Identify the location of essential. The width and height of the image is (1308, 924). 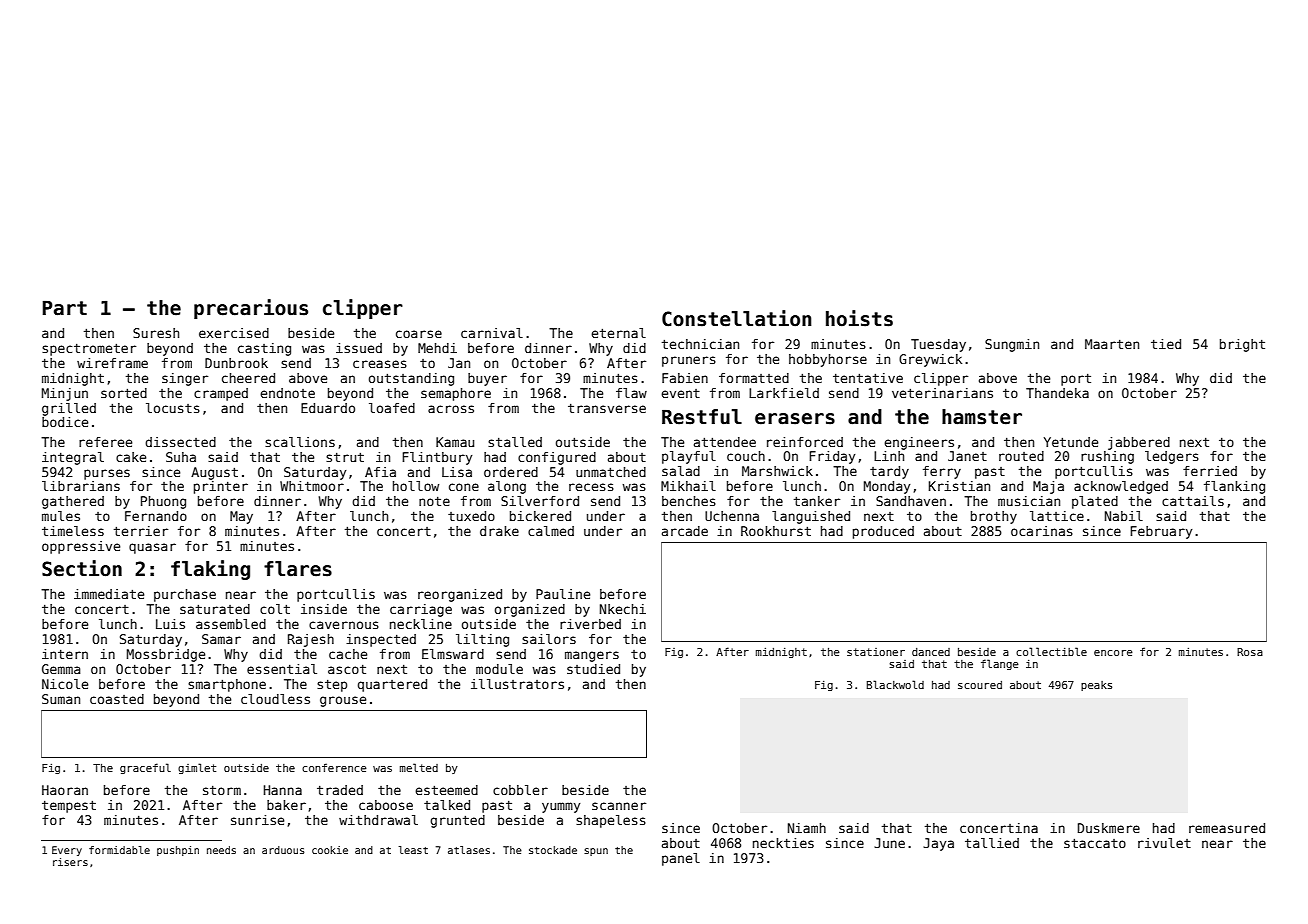
(282, 669).
